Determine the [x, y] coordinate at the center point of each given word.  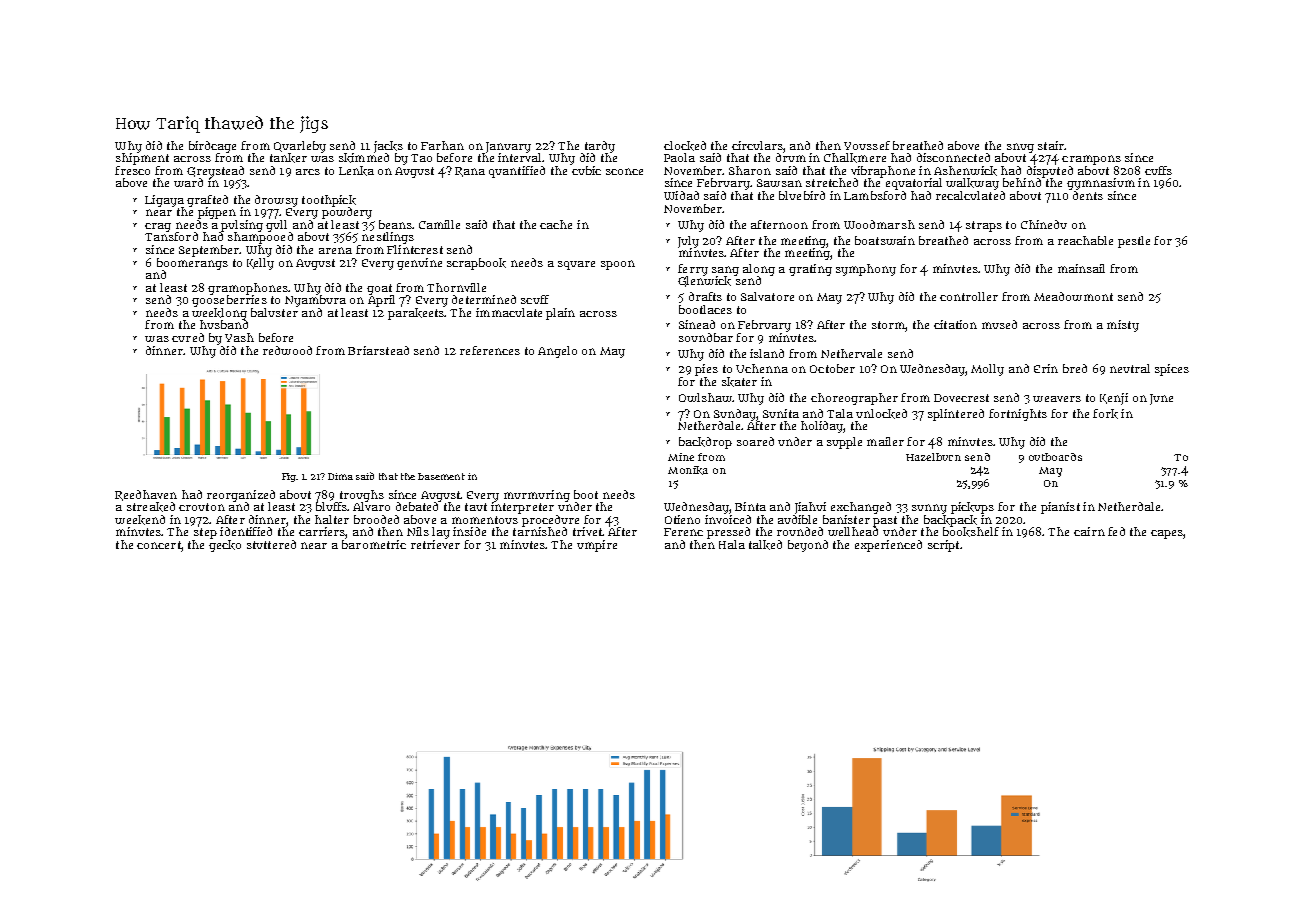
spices [1172, 370]
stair [1051, 145]
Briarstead [378, 350]
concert [159, 545]
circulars [757, 145]
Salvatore [767, 296]
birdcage [212, 147]
